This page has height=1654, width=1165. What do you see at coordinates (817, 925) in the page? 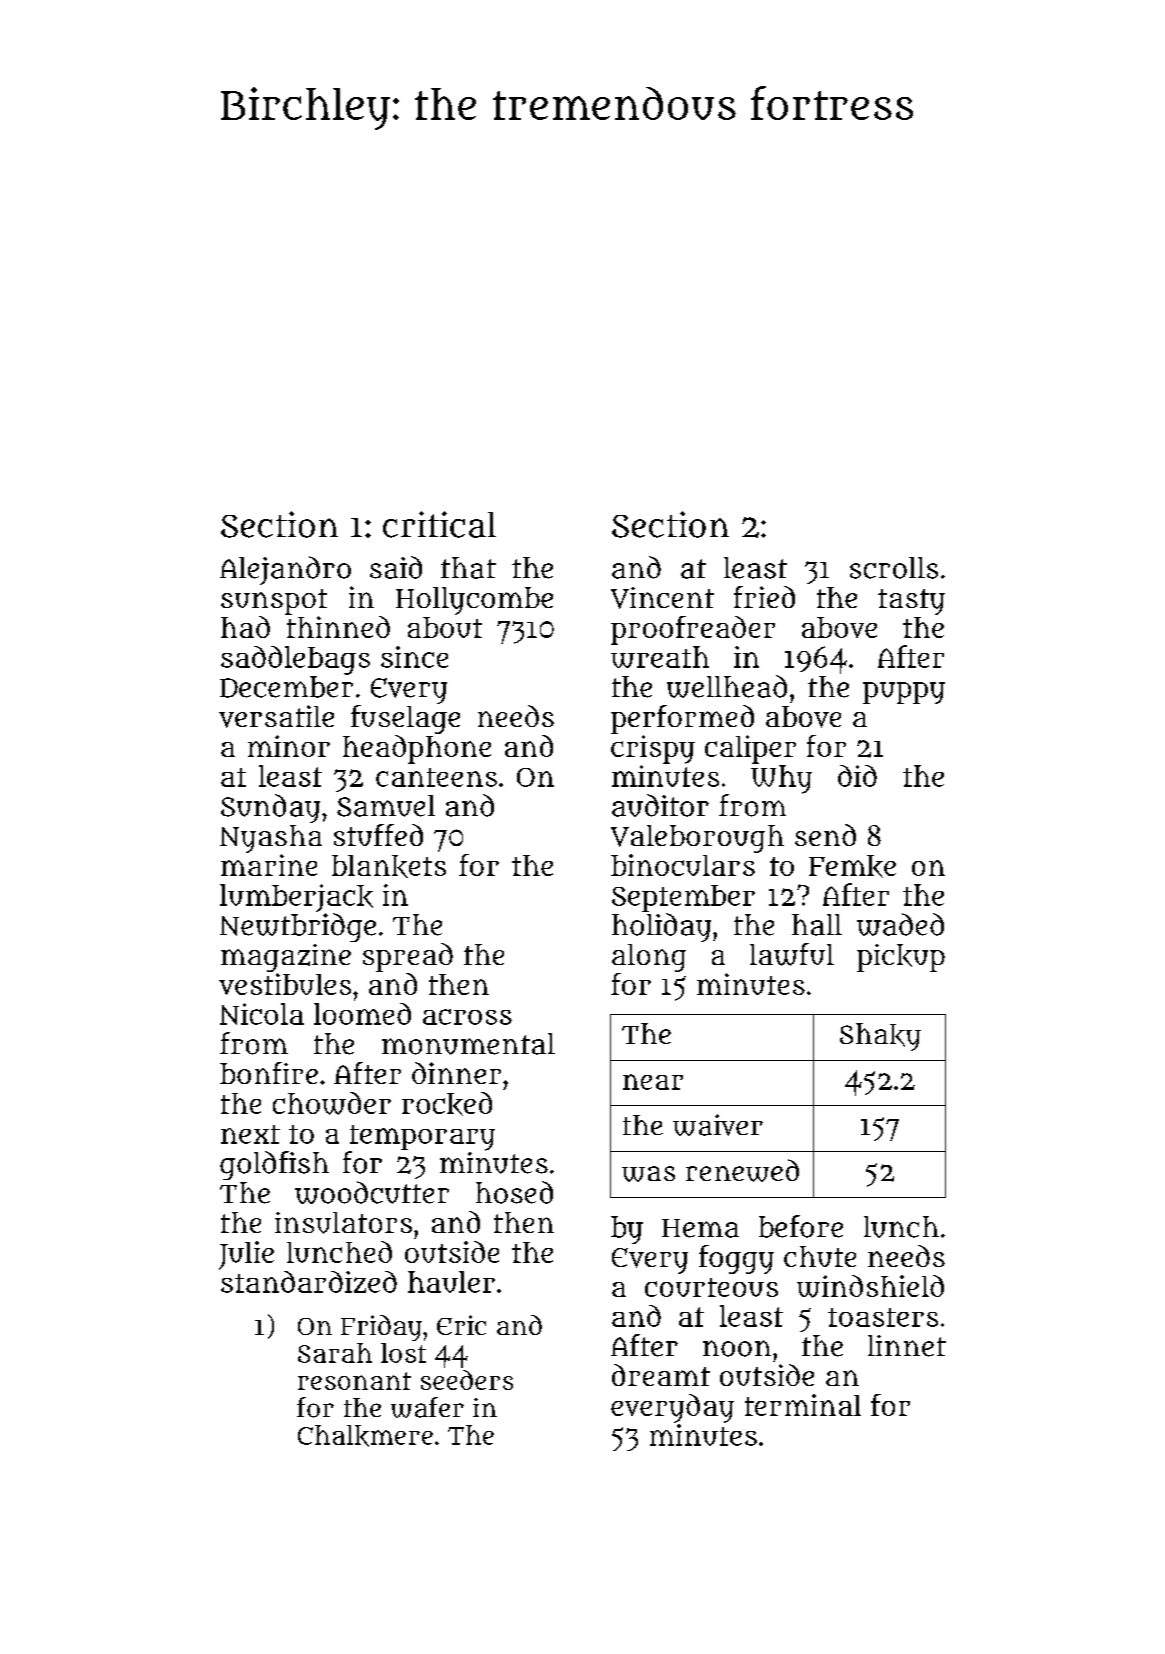
I see `hall` at bounding box center [817, 925].
